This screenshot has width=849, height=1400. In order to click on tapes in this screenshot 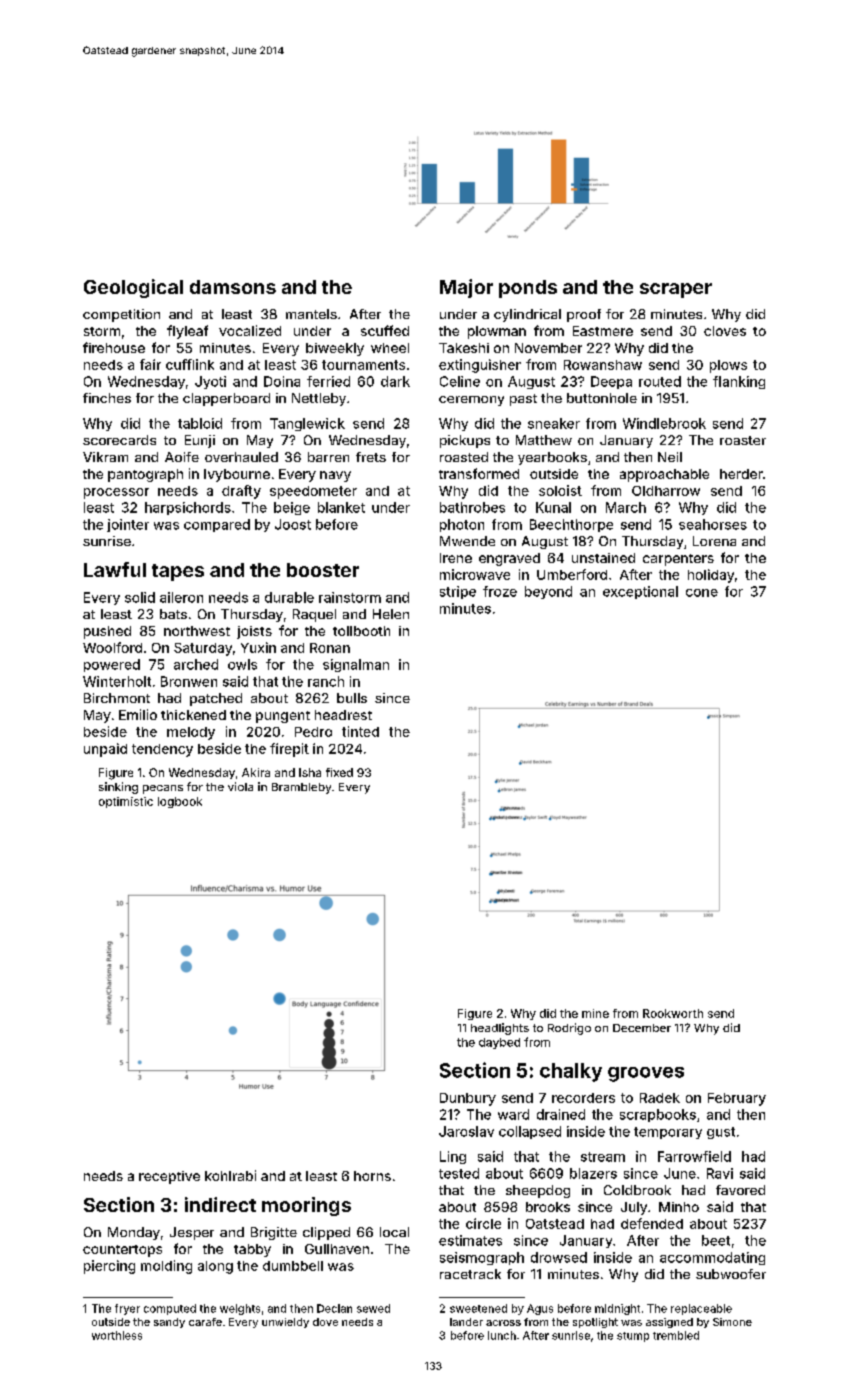, I will do `click(178, 572)`.
